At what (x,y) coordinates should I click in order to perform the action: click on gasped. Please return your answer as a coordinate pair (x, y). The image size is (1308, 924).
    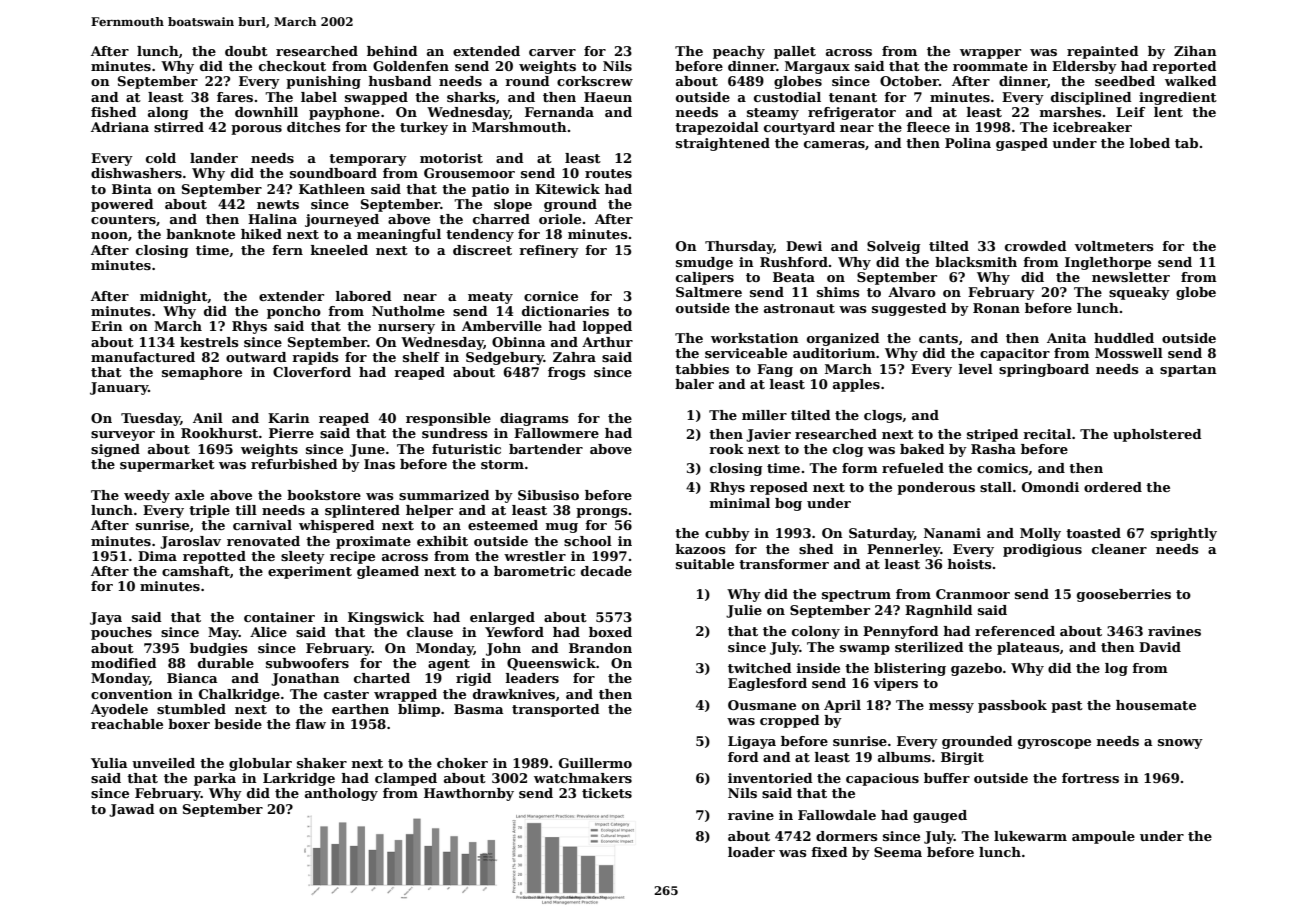
    Looking at the image, I should click on (1022, 144).
